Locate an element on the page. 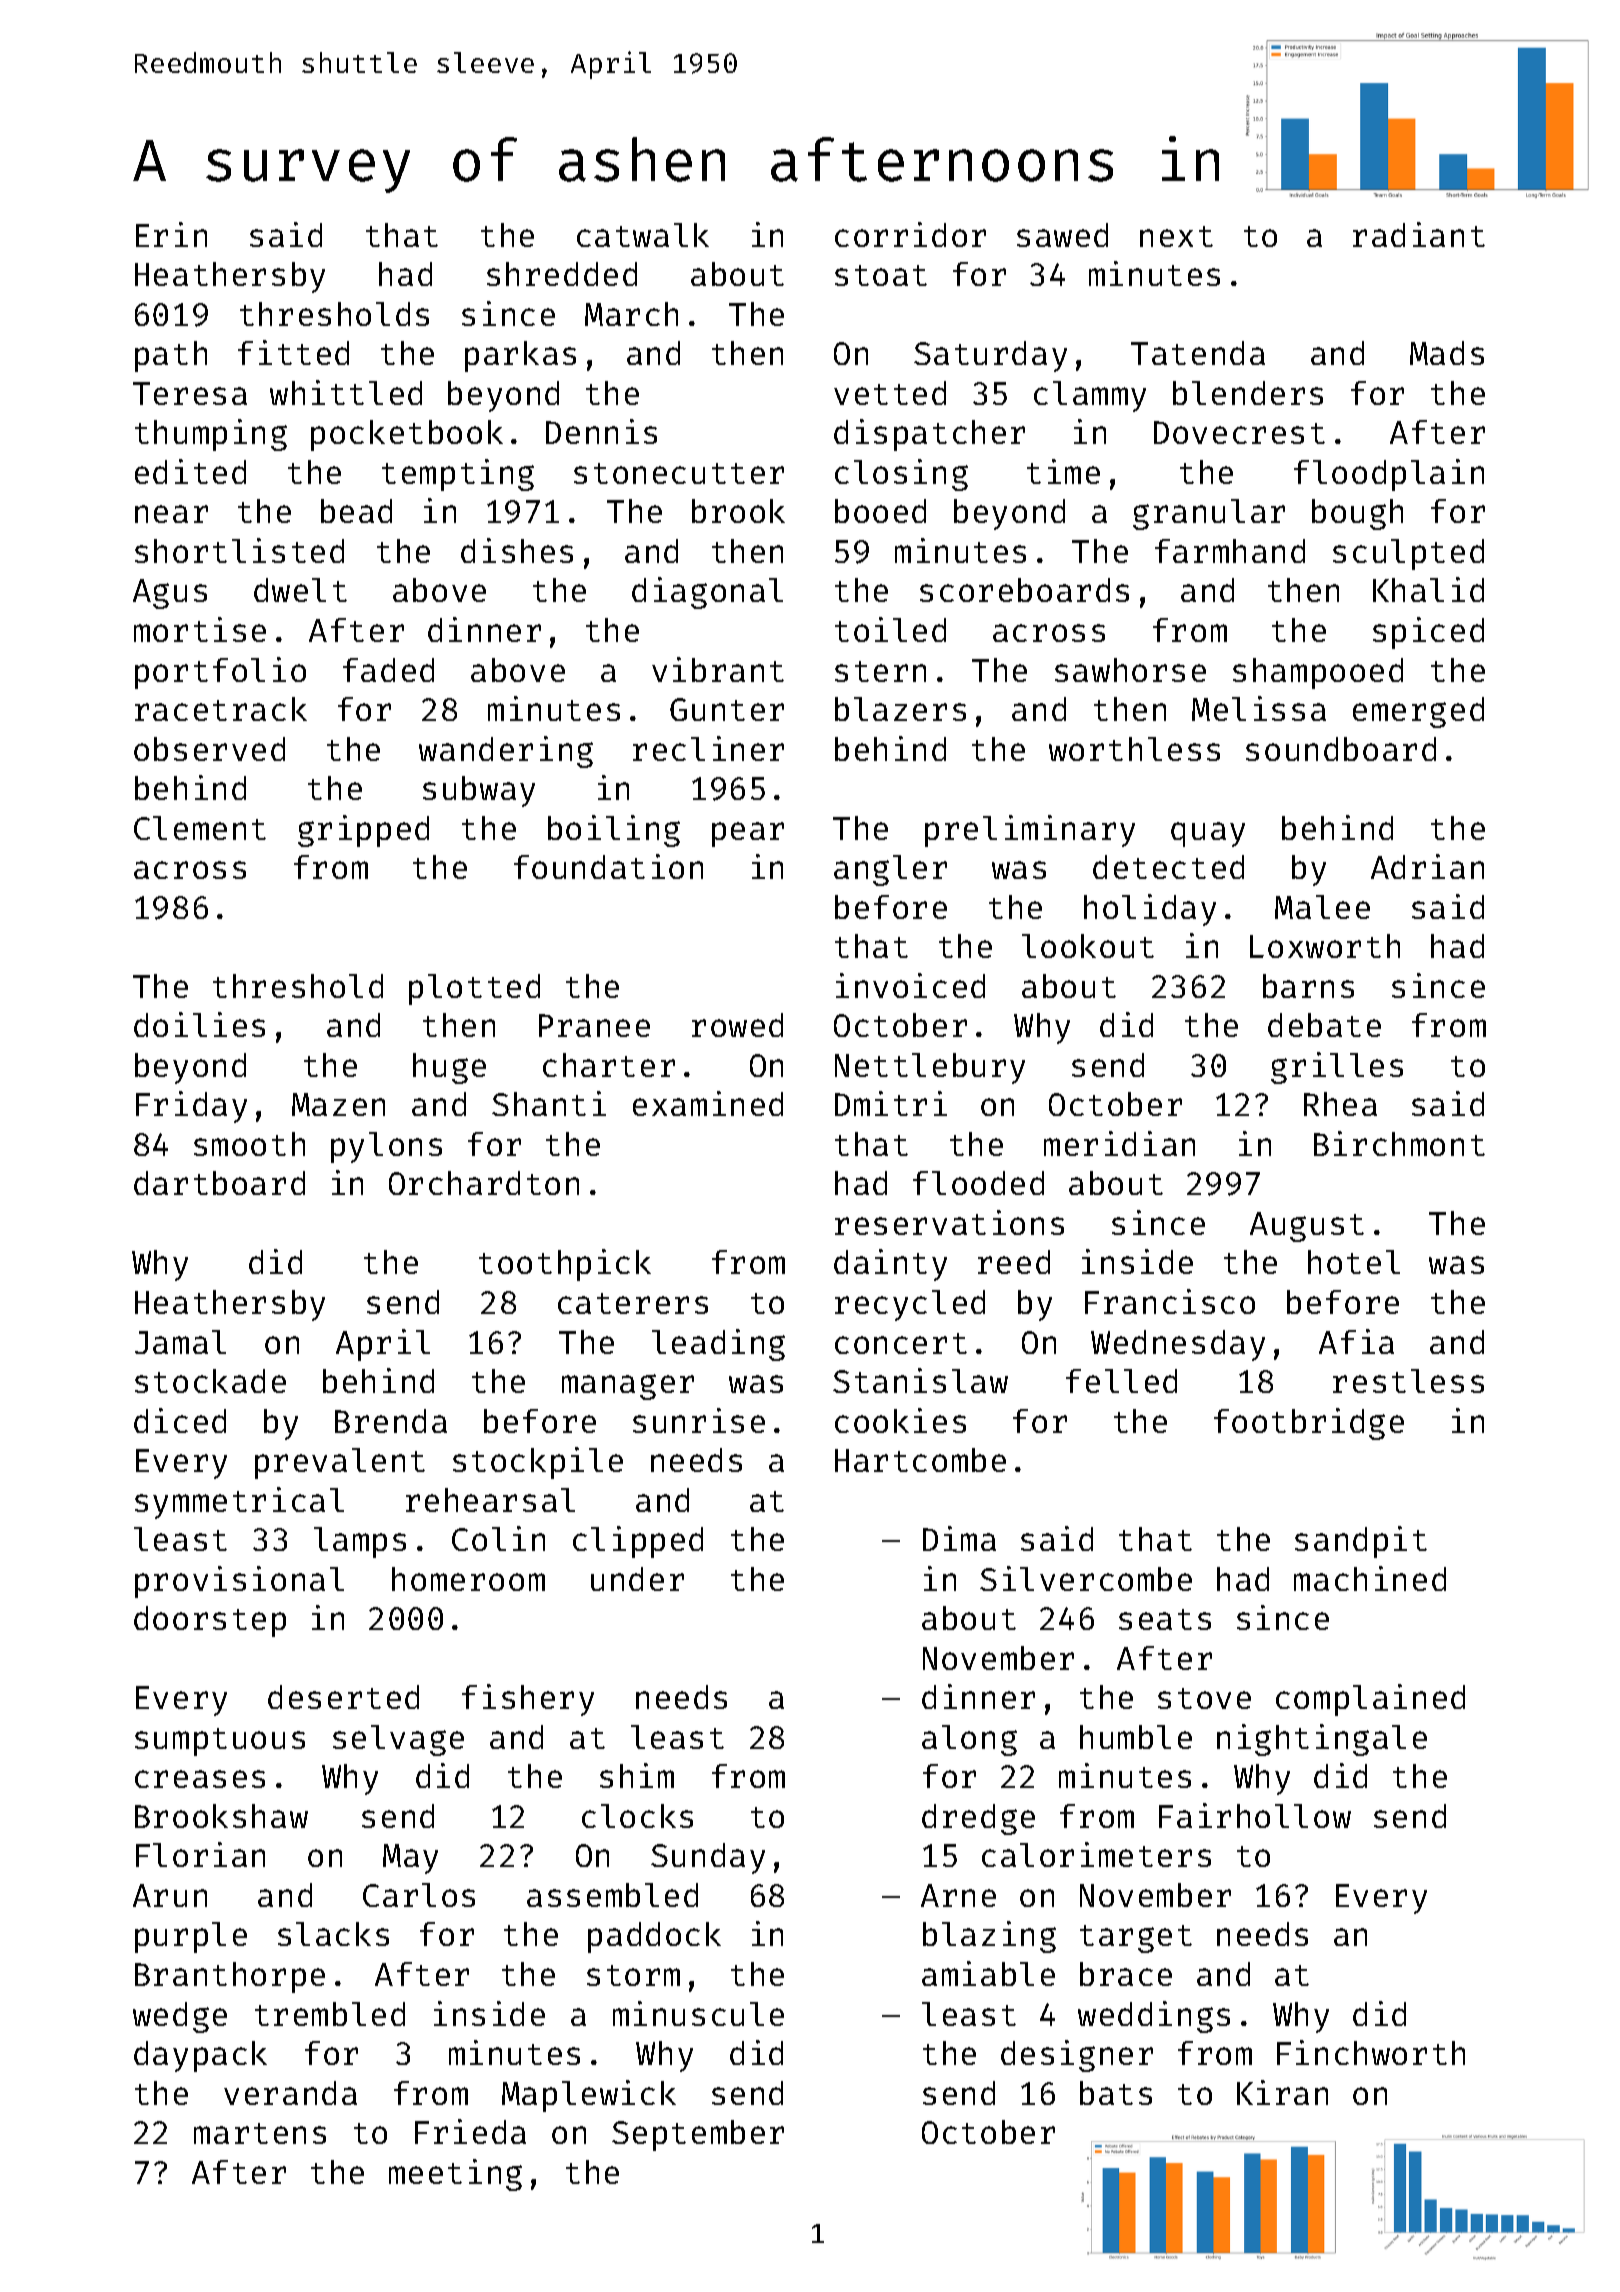 The height and width of the document is (2292, 1620). path is located at coordinates (171, 356).
